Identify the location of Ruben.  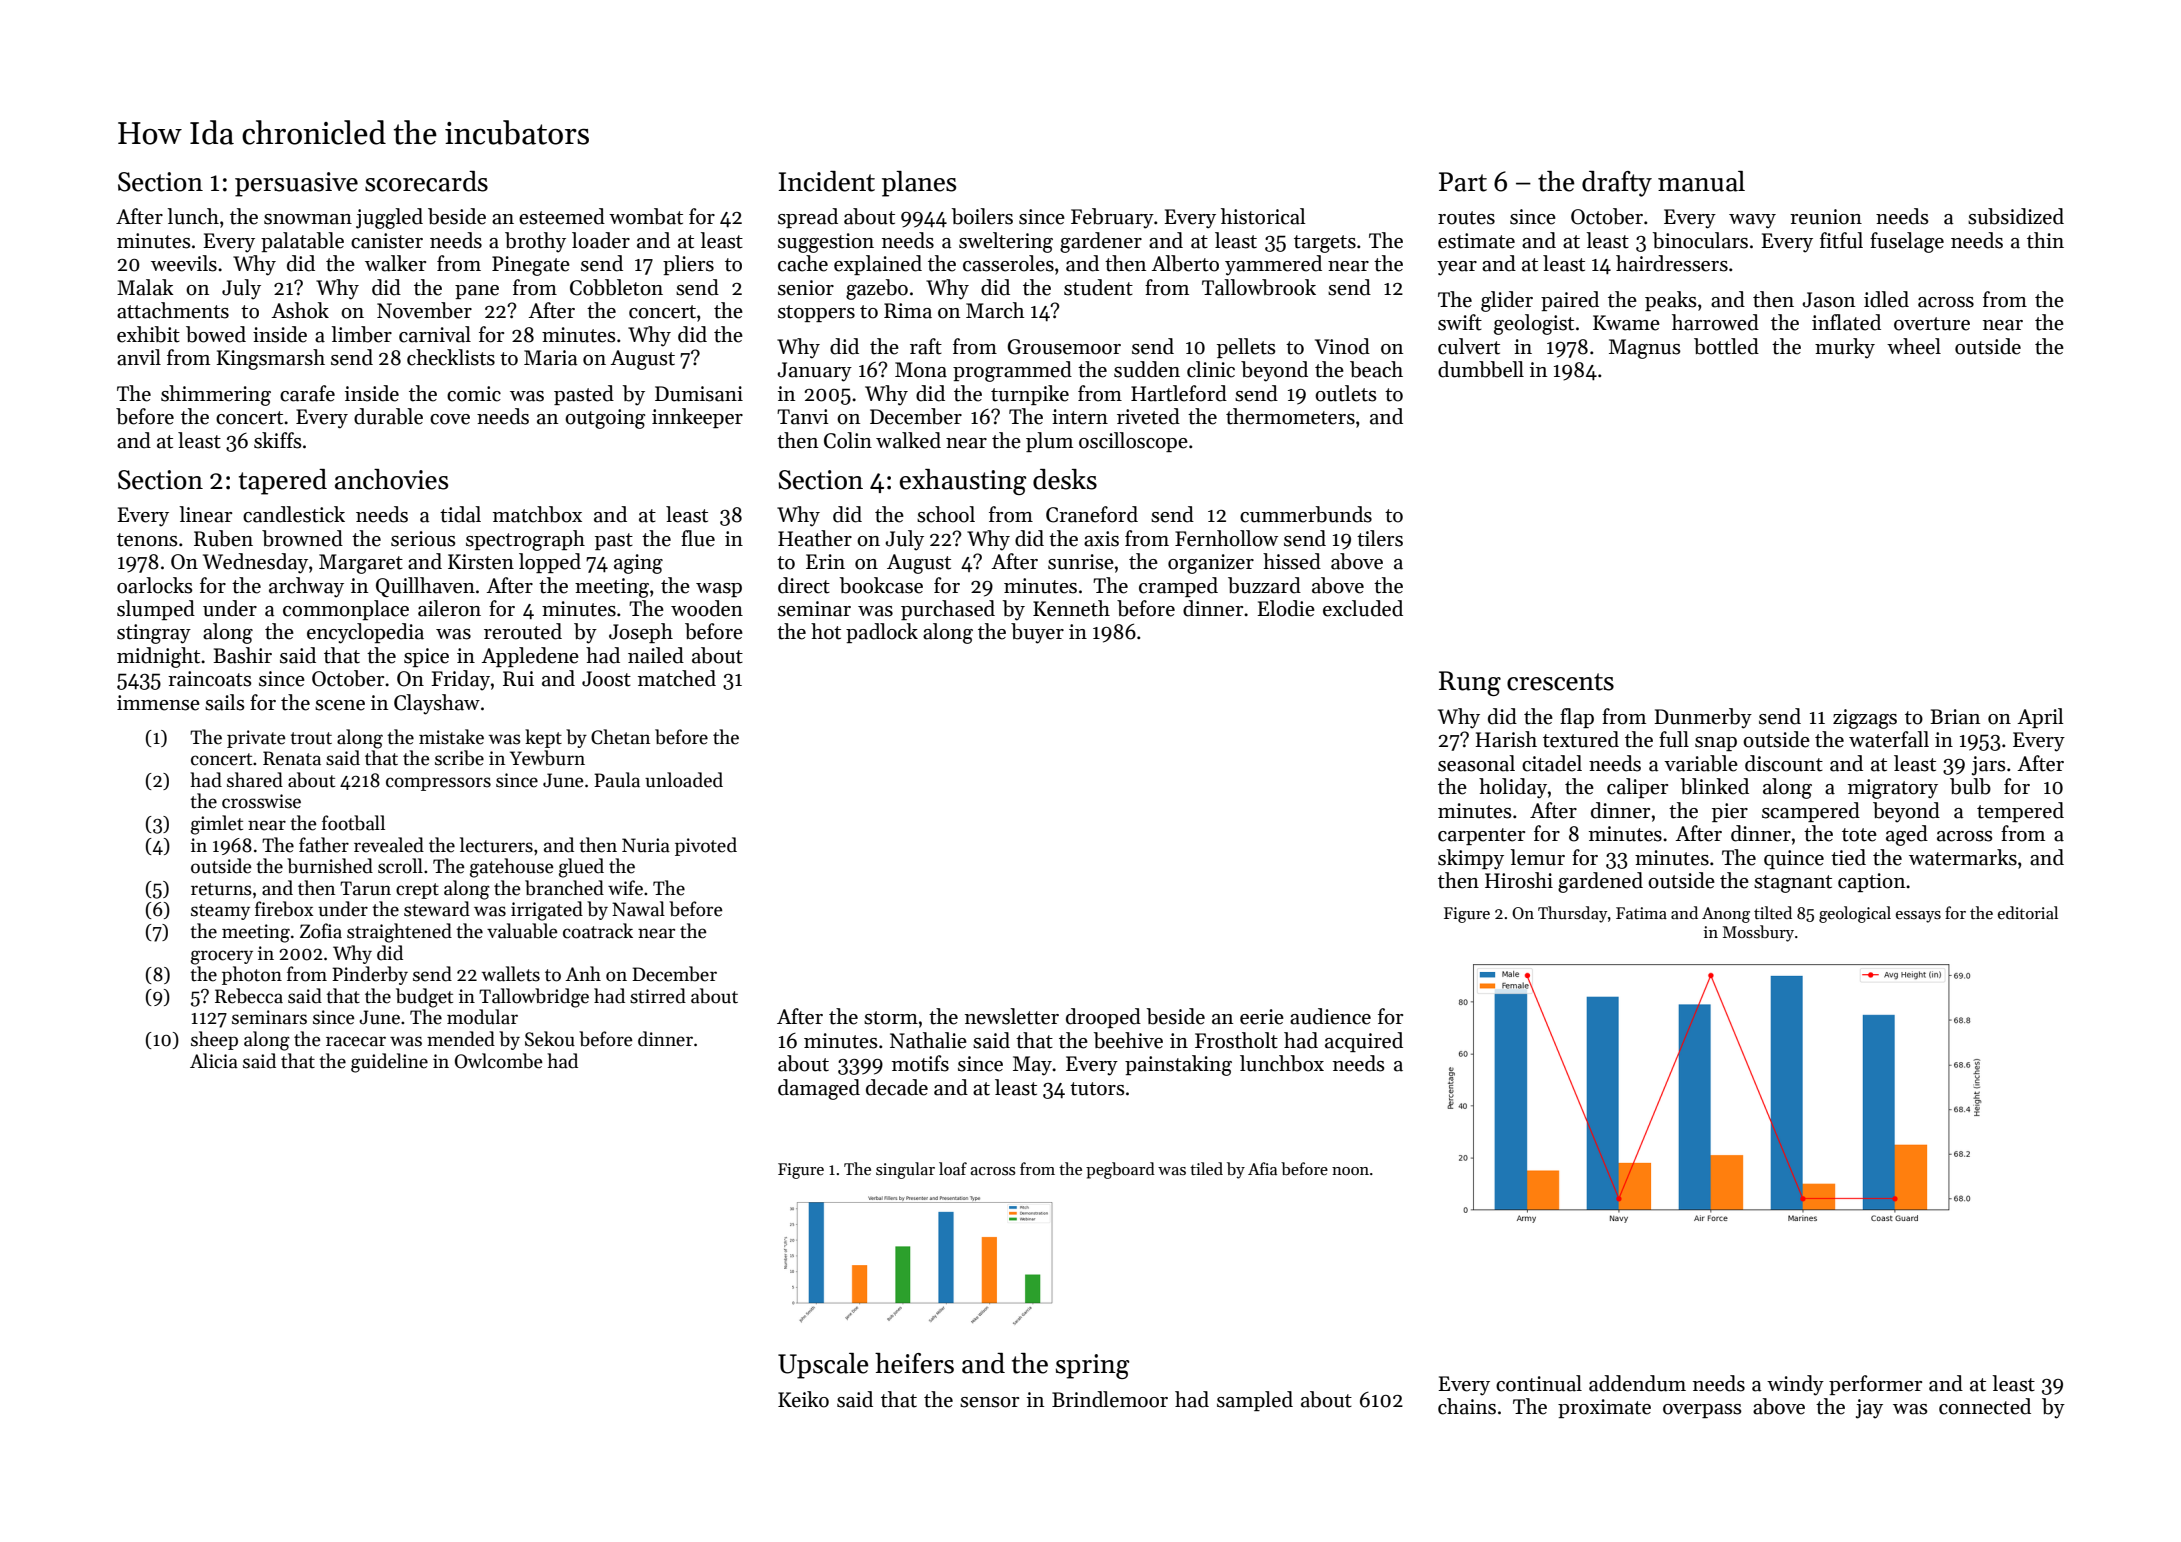
(223, 538).
